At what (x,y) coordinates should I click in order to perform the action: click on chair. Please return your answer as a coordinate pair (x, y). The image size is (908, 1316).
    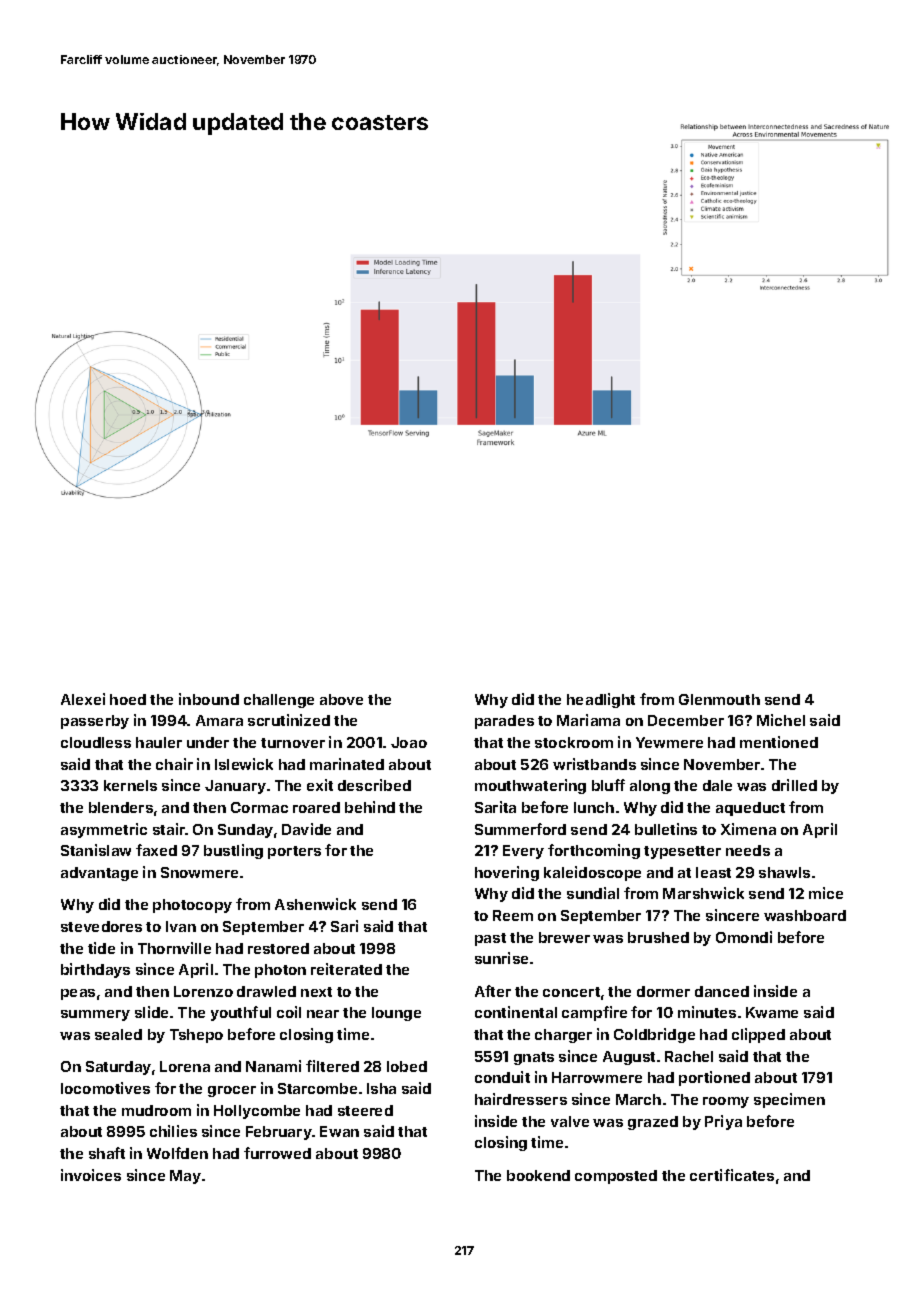
    Looking at the image, I should click on (174, 764).
